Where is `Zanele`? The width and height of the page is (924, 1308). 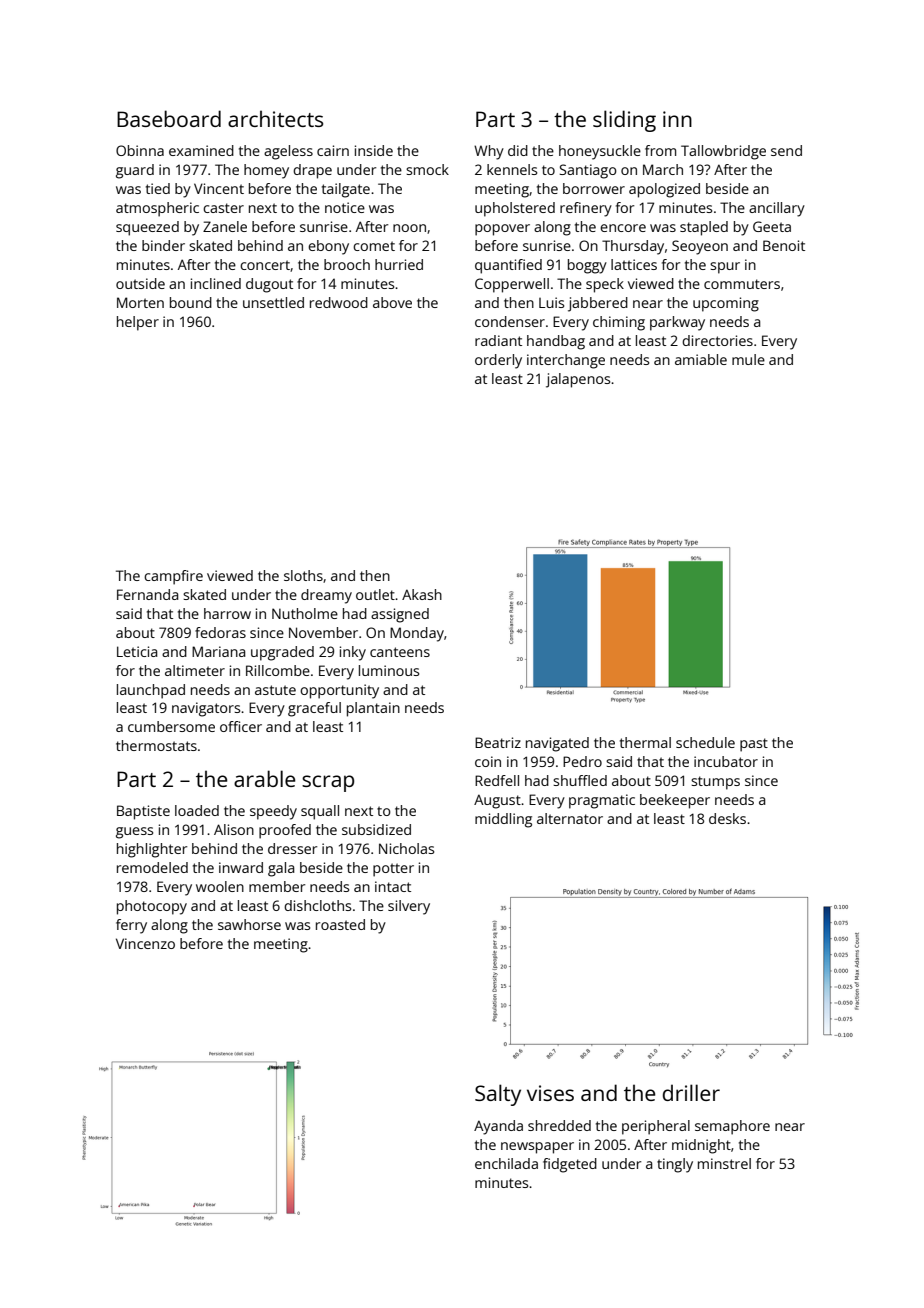
Zanele is located at coordinates (225, 226).
